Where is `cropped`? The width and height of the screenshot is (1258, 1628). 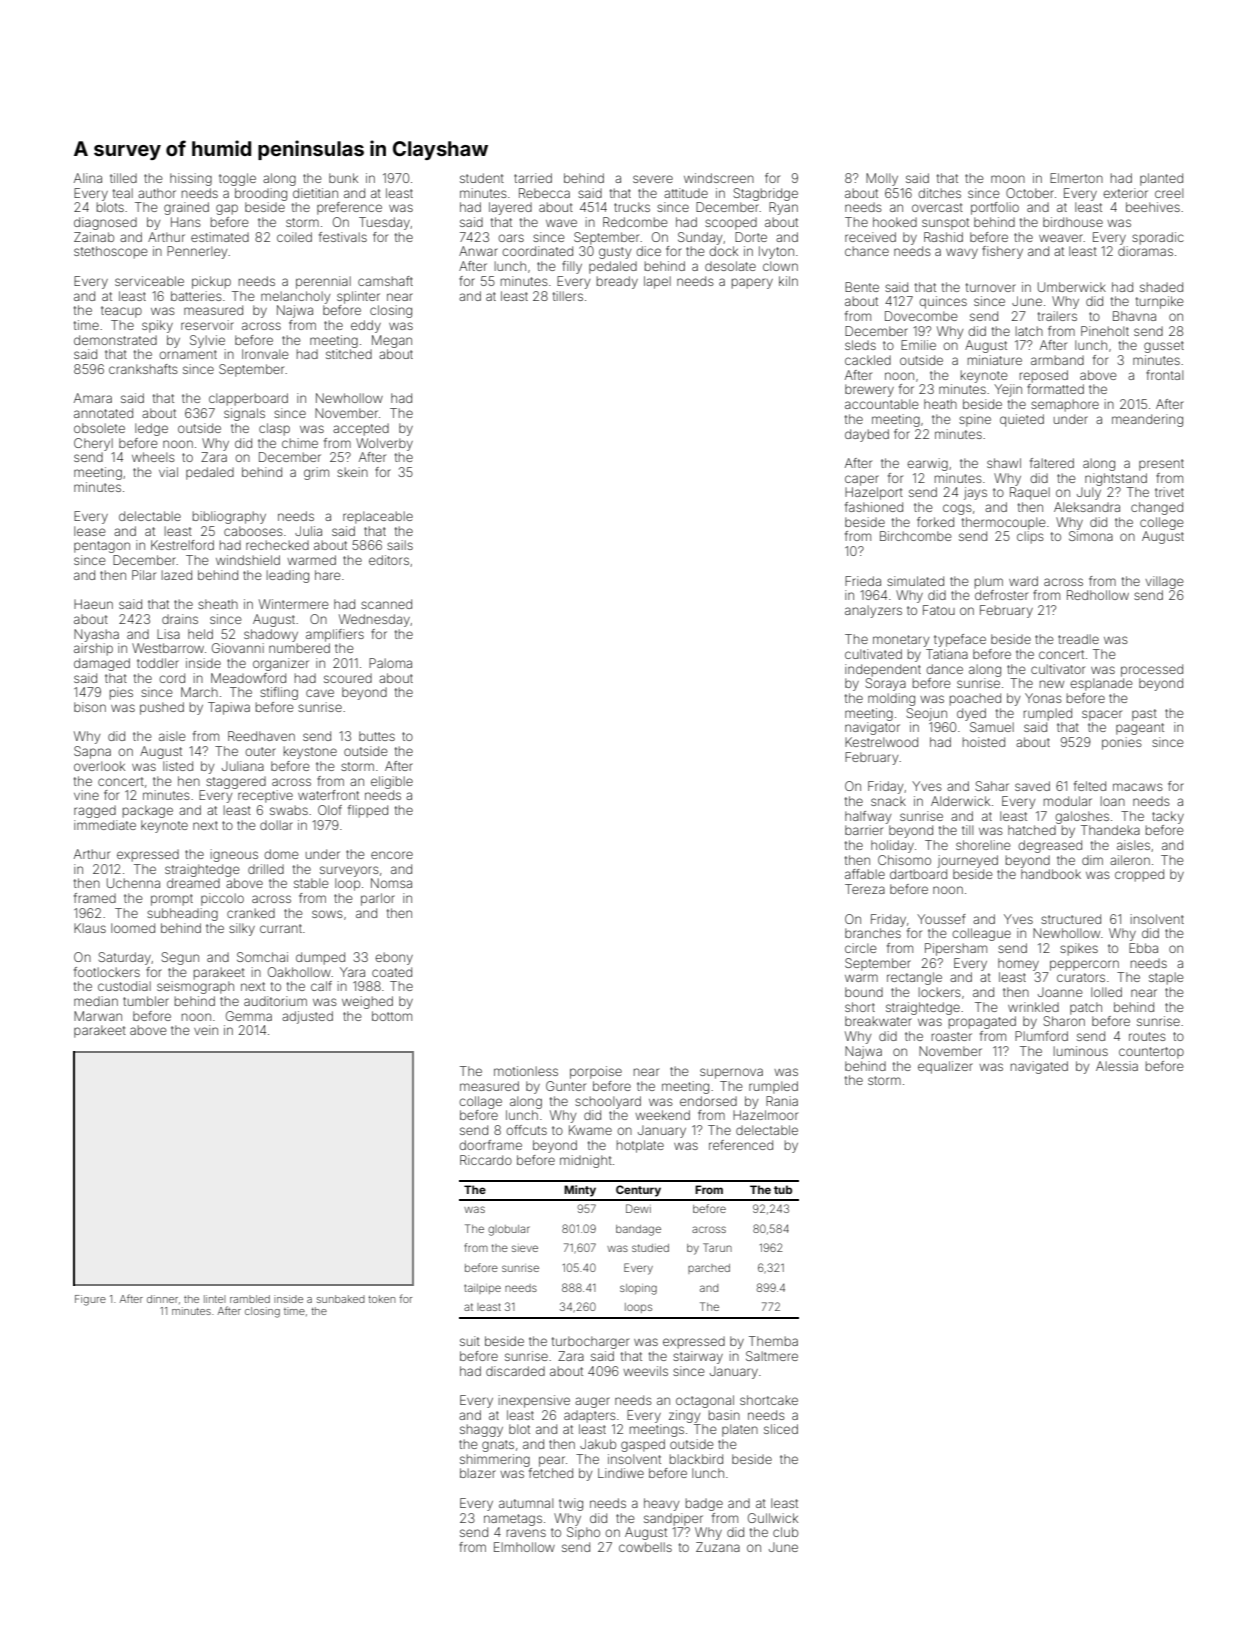 cropped is located at coordinates (1139, 875).
